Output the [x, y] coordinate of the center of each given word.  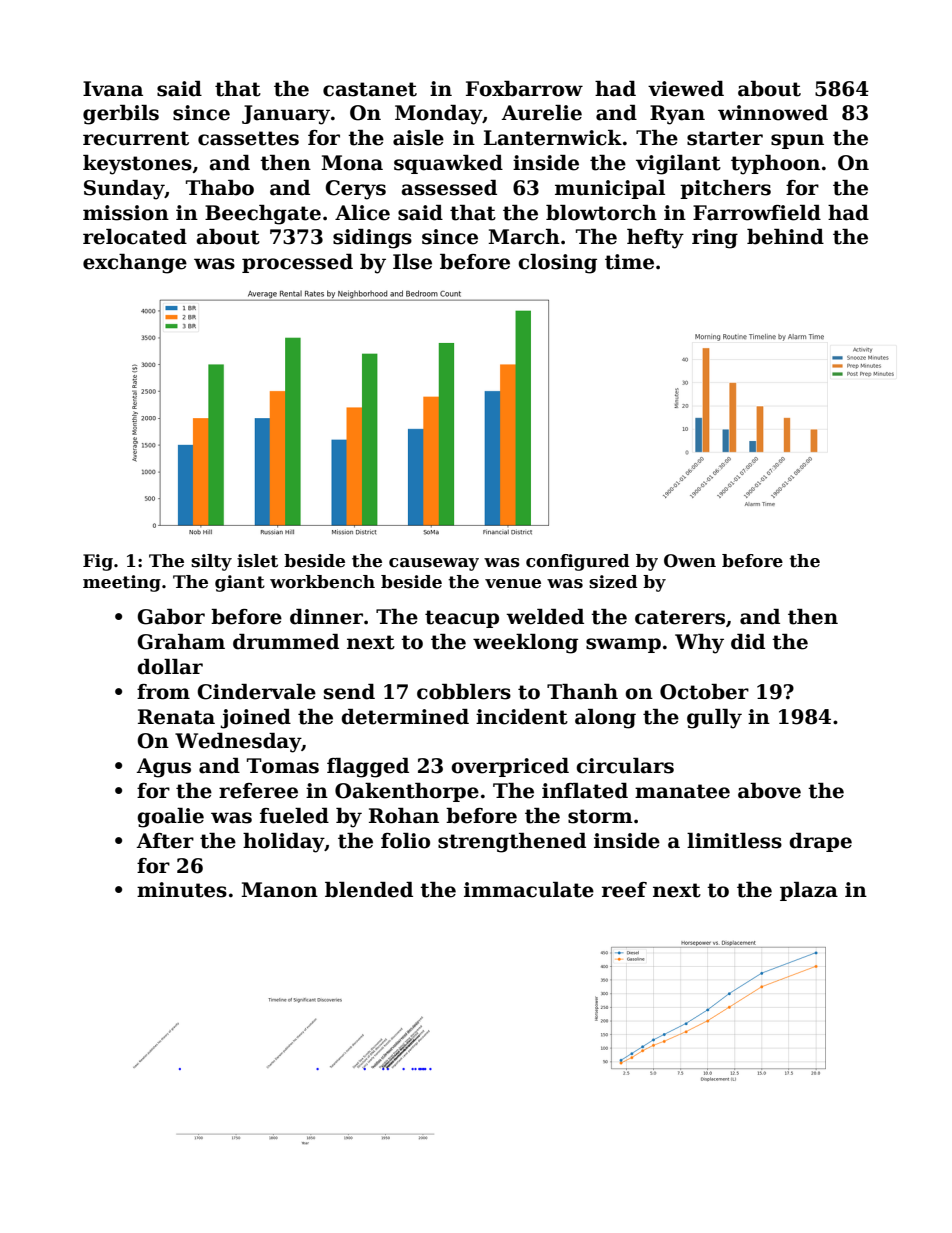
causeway [434, 564]
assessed [449, 188]
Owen [690, 561]
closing [557, 264]
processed [297, 263]
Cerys [355, 190]
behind [785, 237]
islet [257, 561]
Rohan [404, 816]
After [165, 841]
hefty [655, 239]
